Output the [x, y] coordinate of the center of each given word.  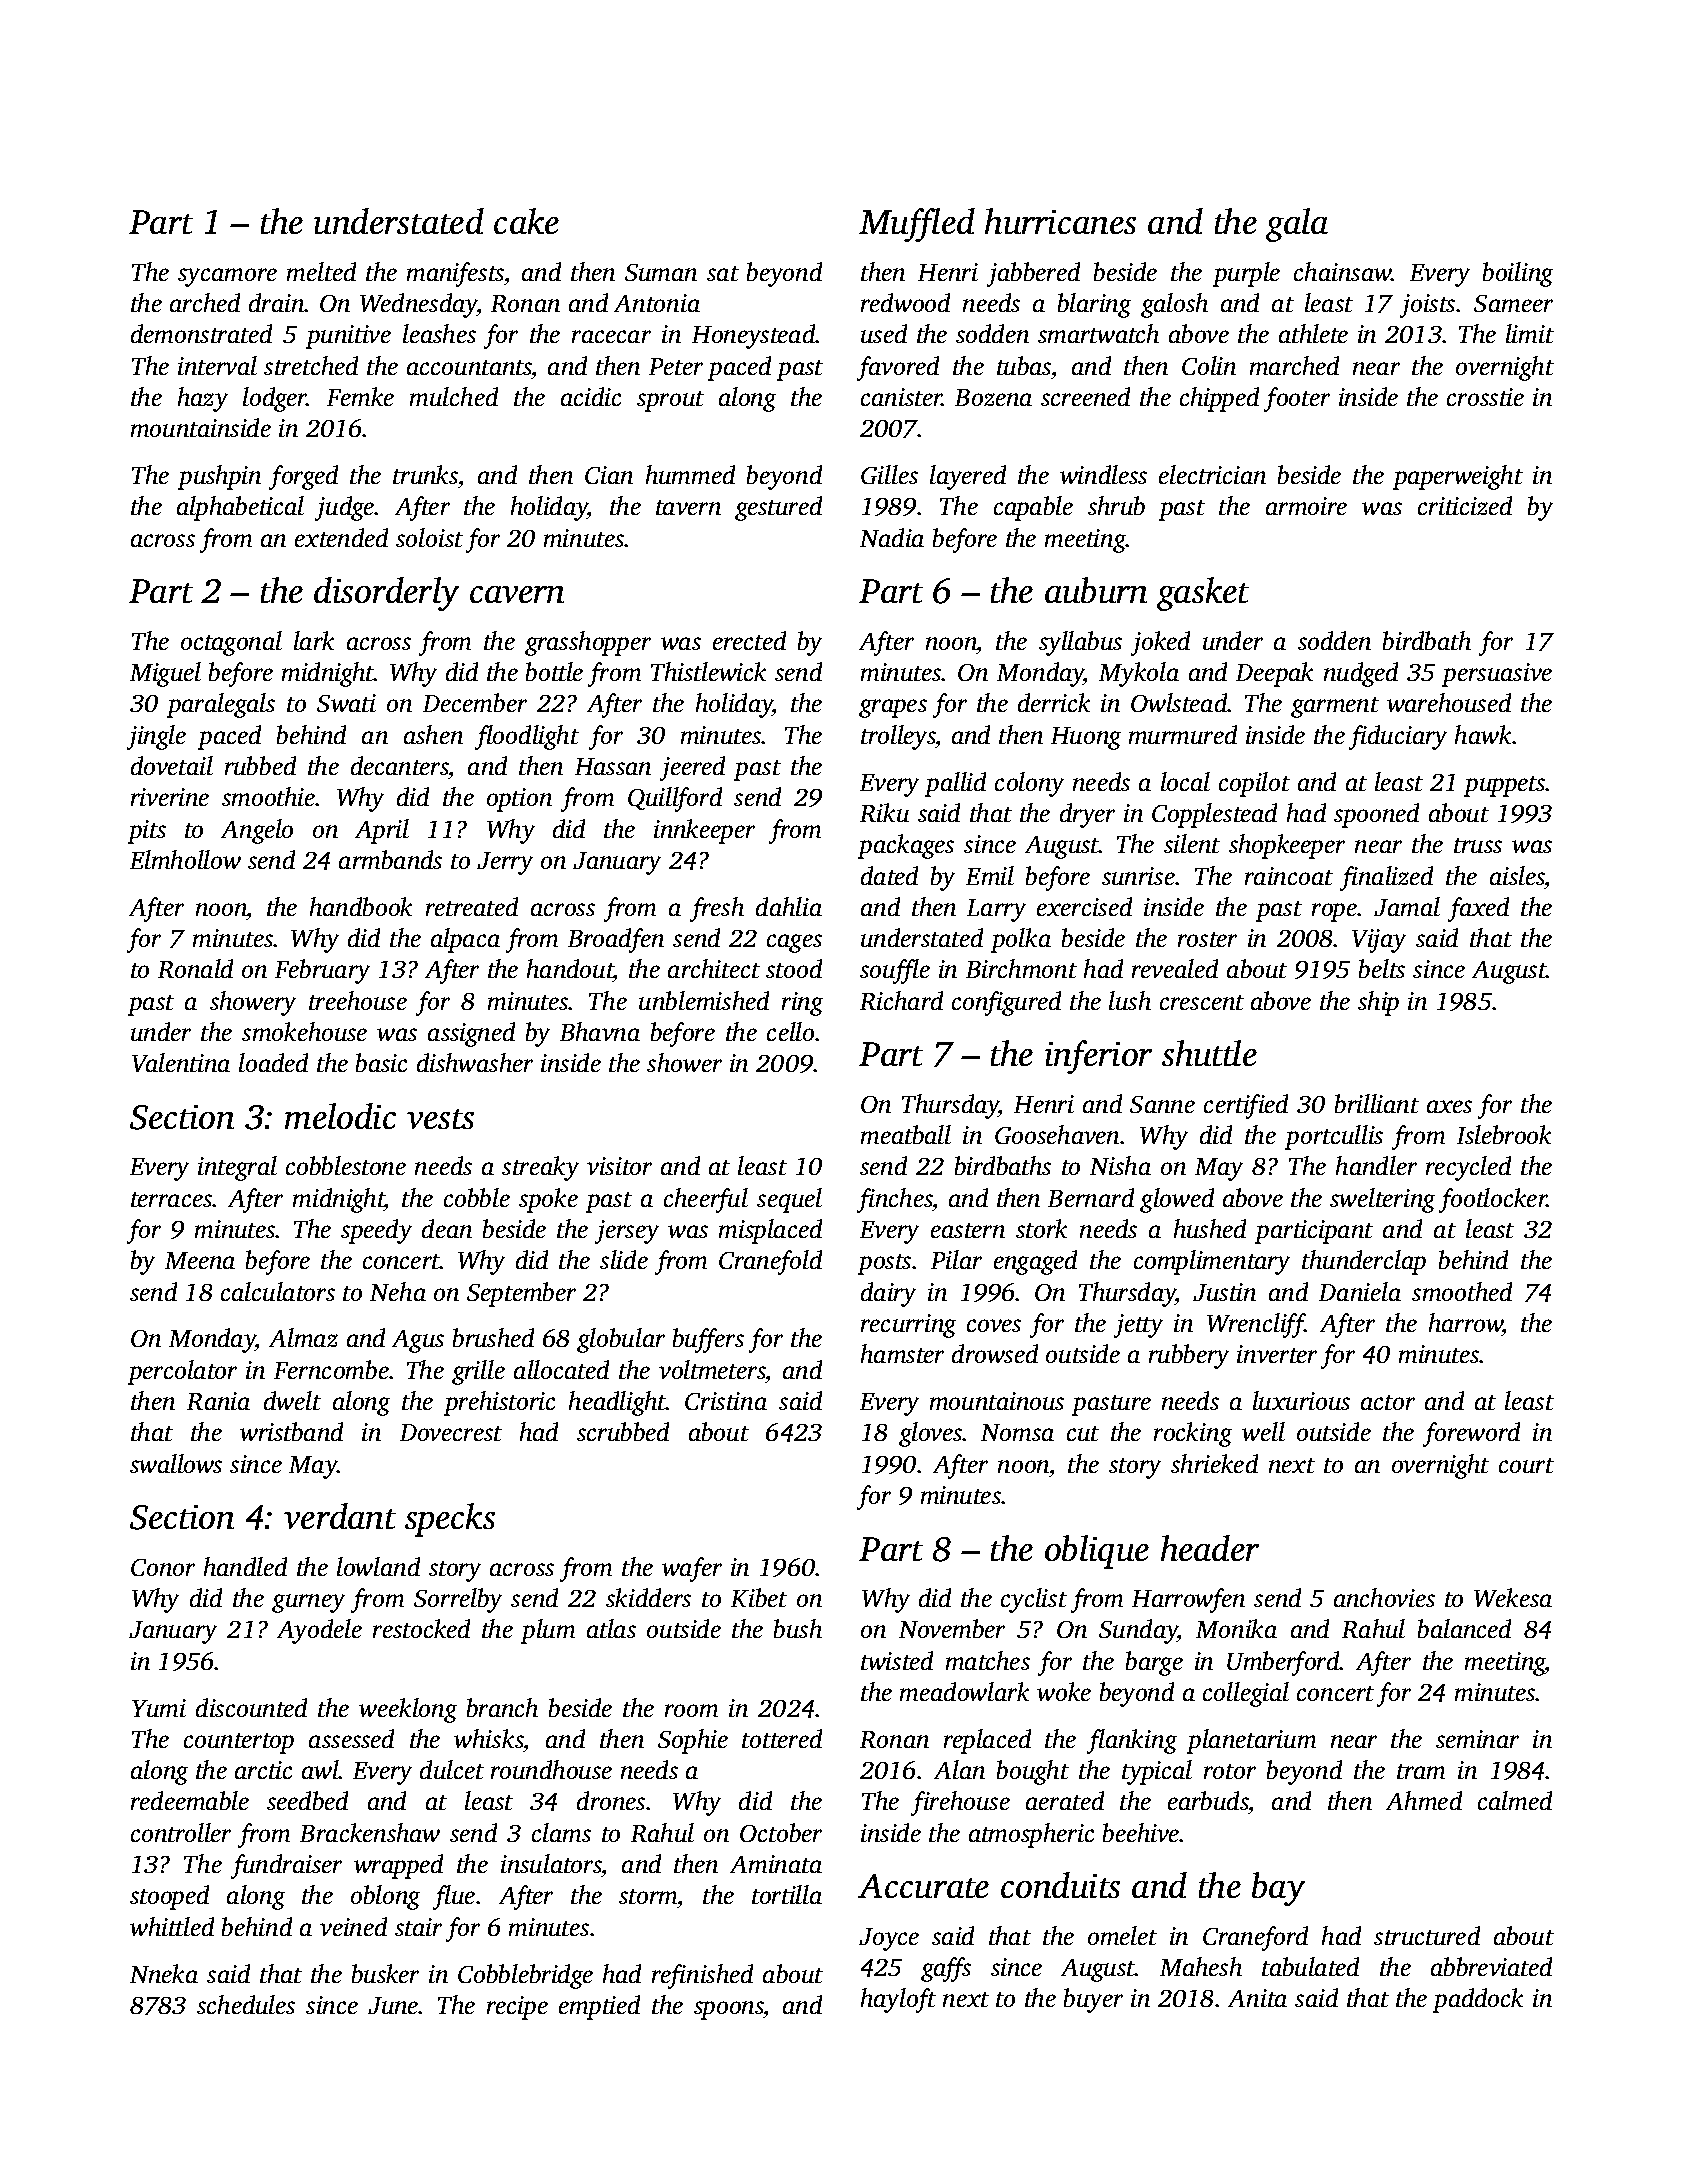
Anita [1257, 1998]
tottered [782, 1738]
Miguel [165, 674]
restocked [421, 1628]
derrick [1054, 702]
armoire [1306, 506]
